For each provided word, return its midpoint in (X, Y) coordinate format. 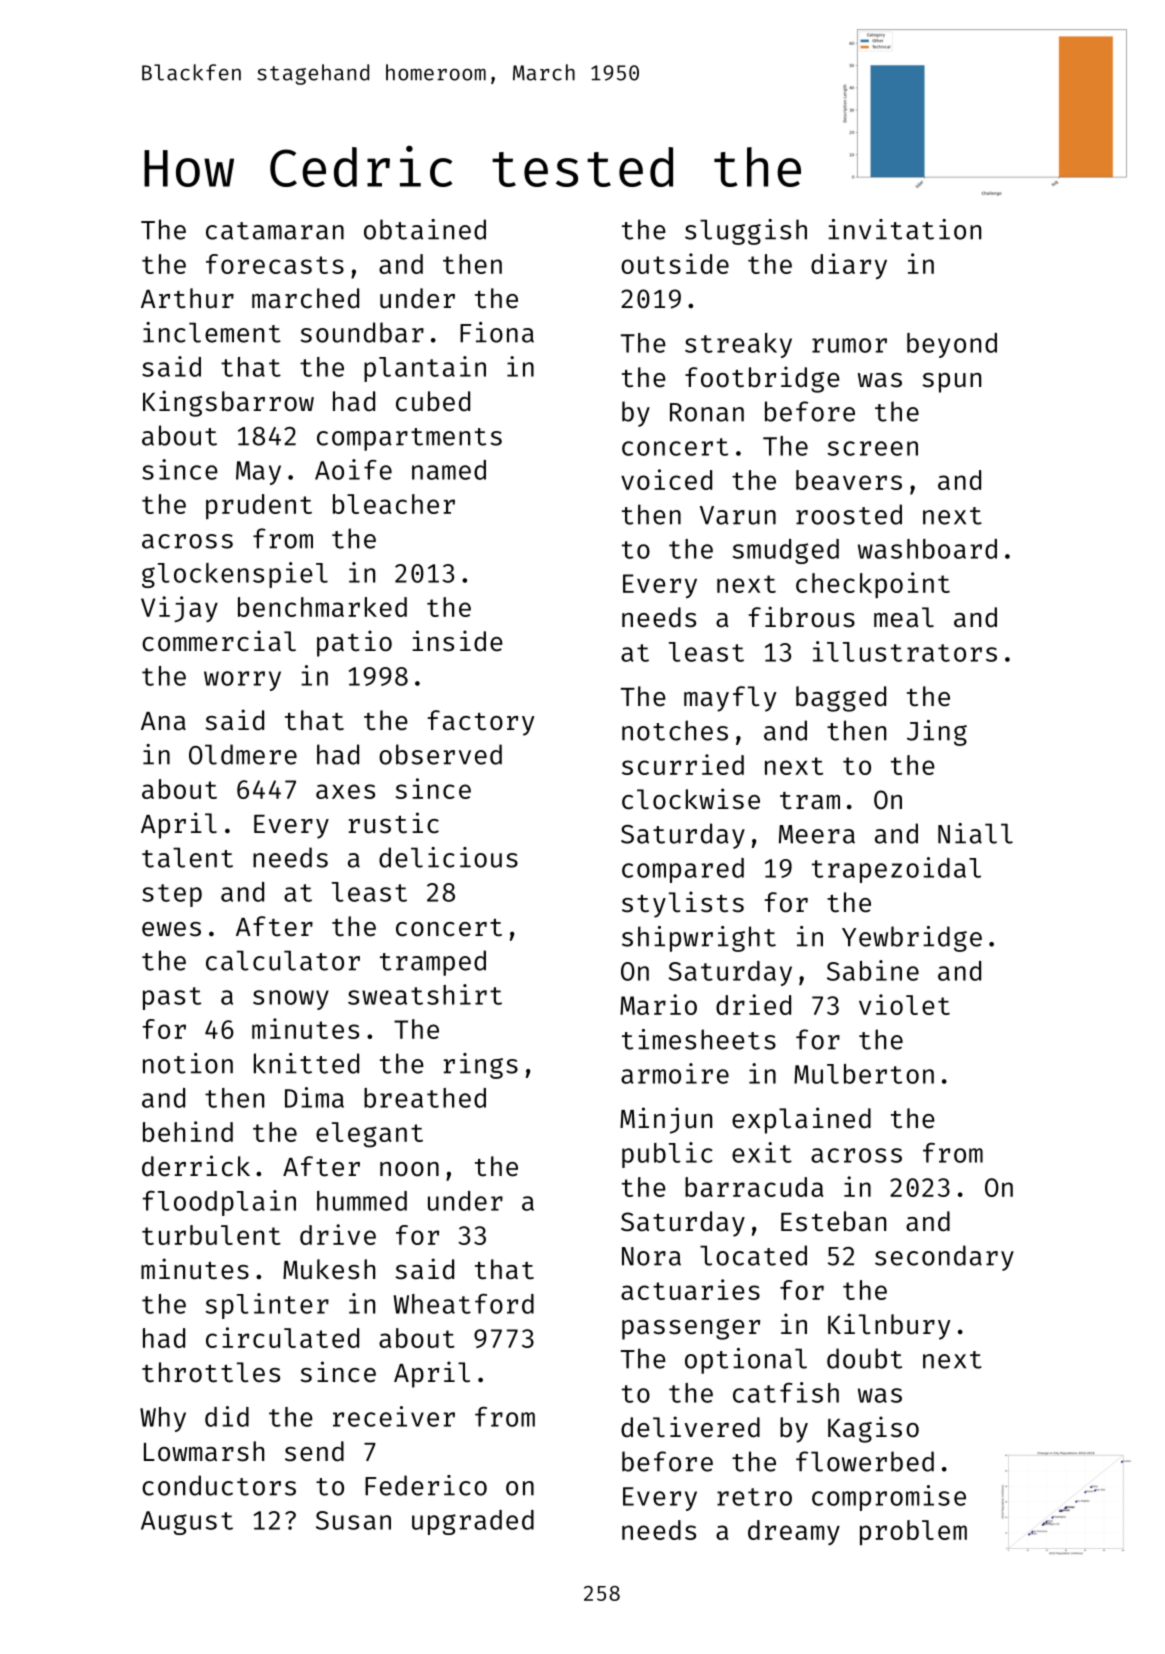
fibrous (802, 617)
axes (345, 791)
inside (457, 641)
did (227, 1416)
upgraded (473, 1522)
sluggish (746, 232)
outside (675, 263)
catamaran (275, 231)
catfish (786, 1392)
